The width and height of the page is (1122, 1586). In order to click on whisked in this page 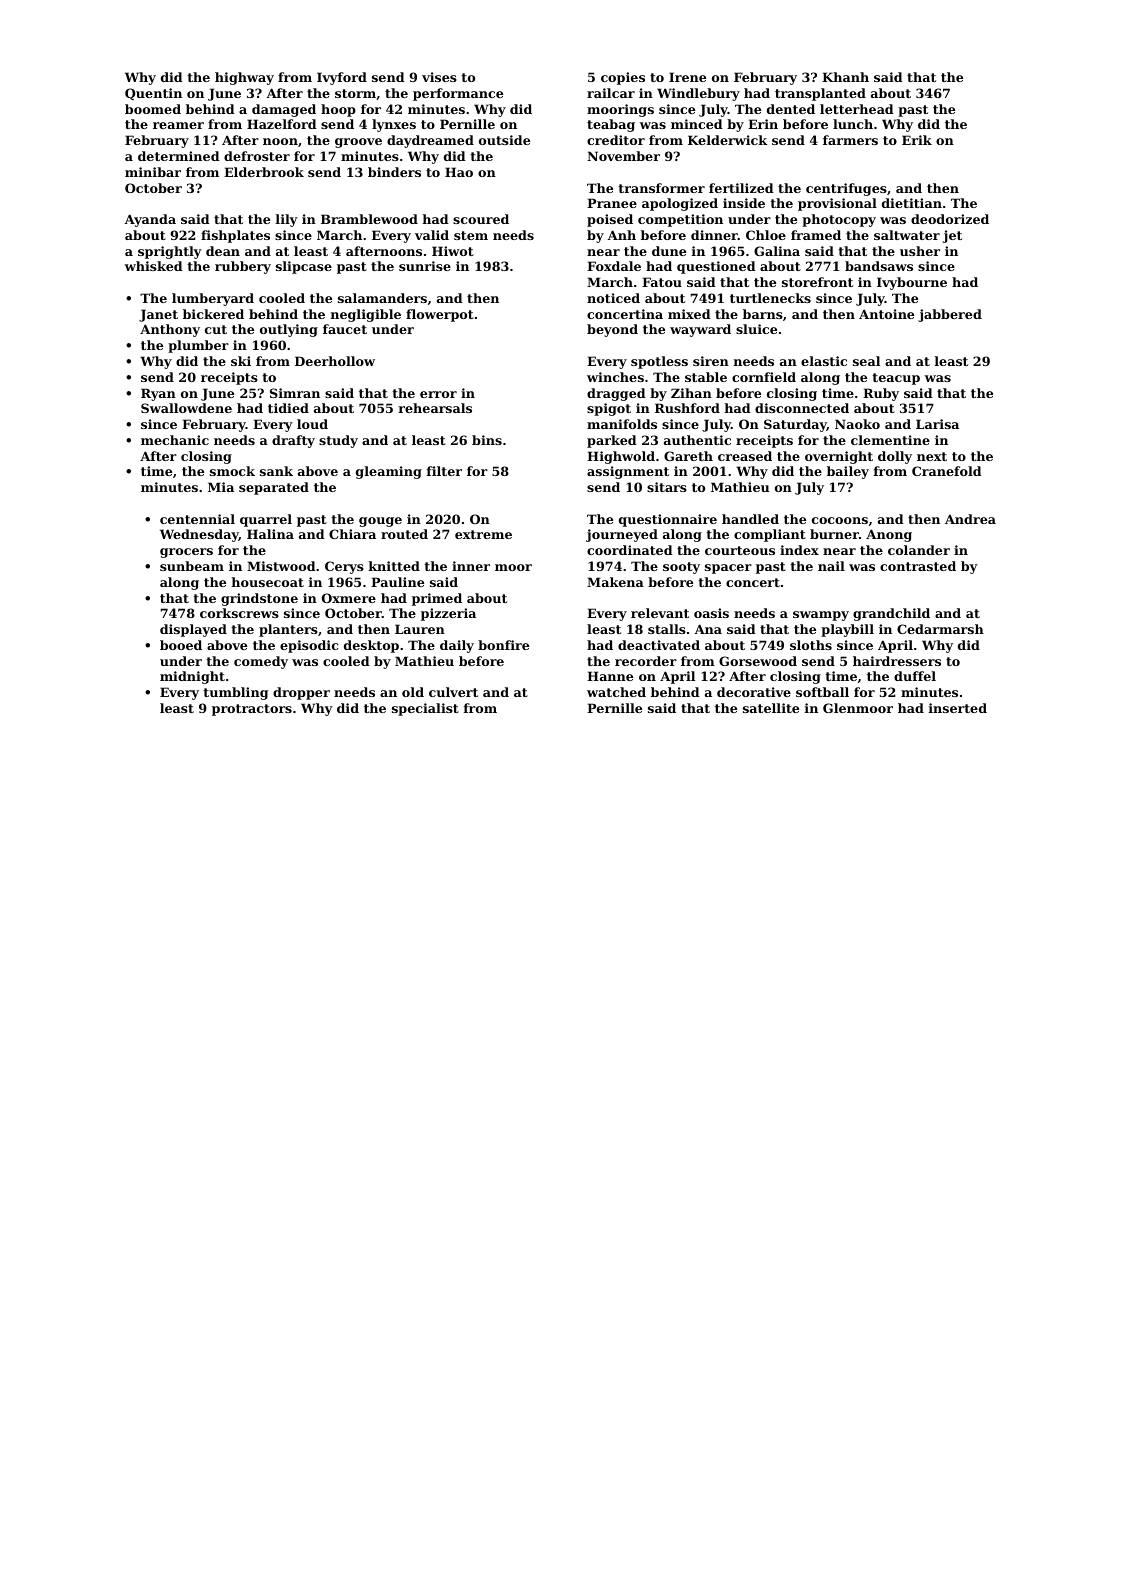, I will do `click(154, 266)`.
